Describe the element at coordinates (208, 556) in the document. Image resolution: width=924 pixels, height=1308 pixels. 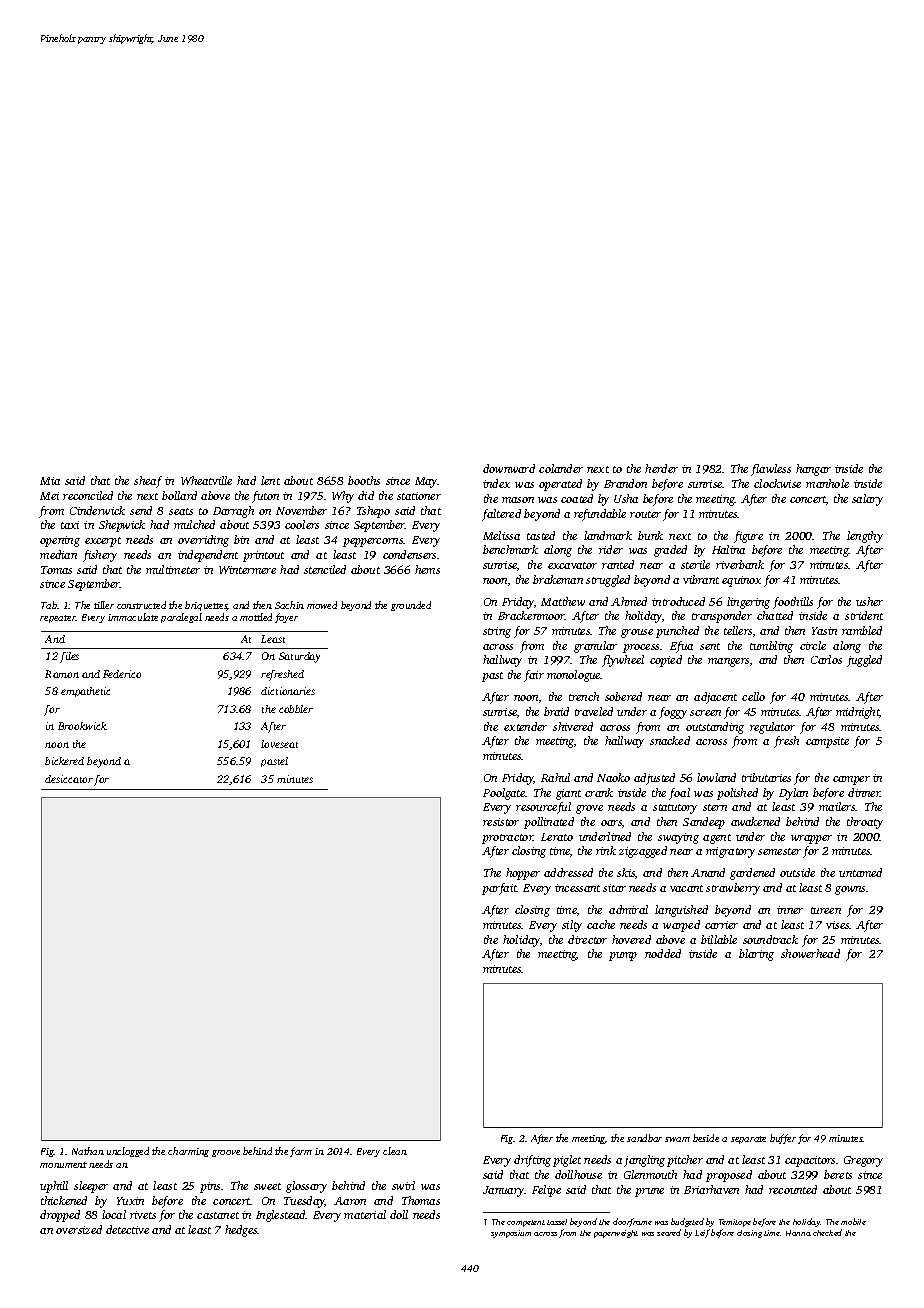
I see `independent` at that location.
